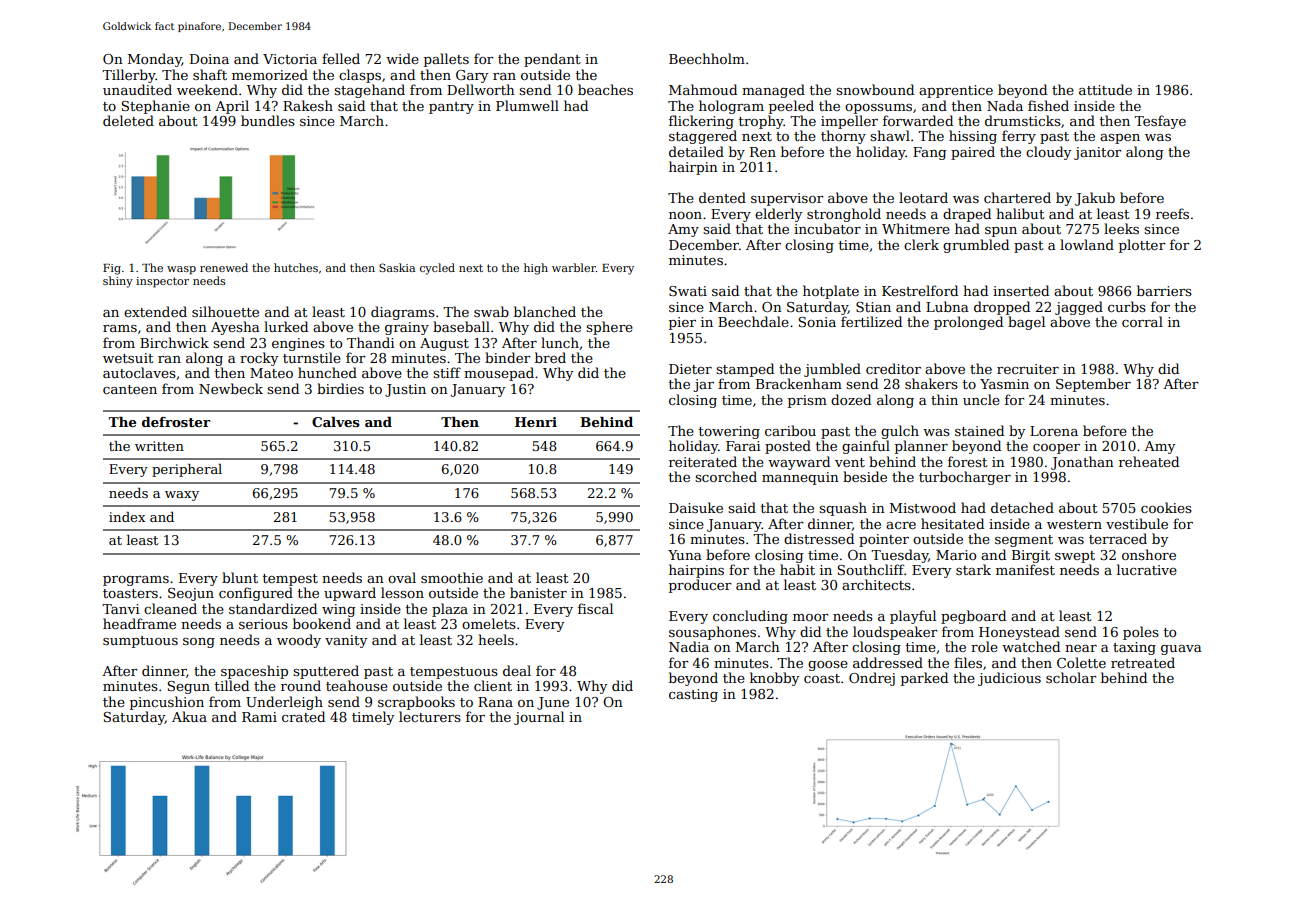  Describe the element at coordinates (139, 623) in the screenshot. I see `headframe` at that location.
